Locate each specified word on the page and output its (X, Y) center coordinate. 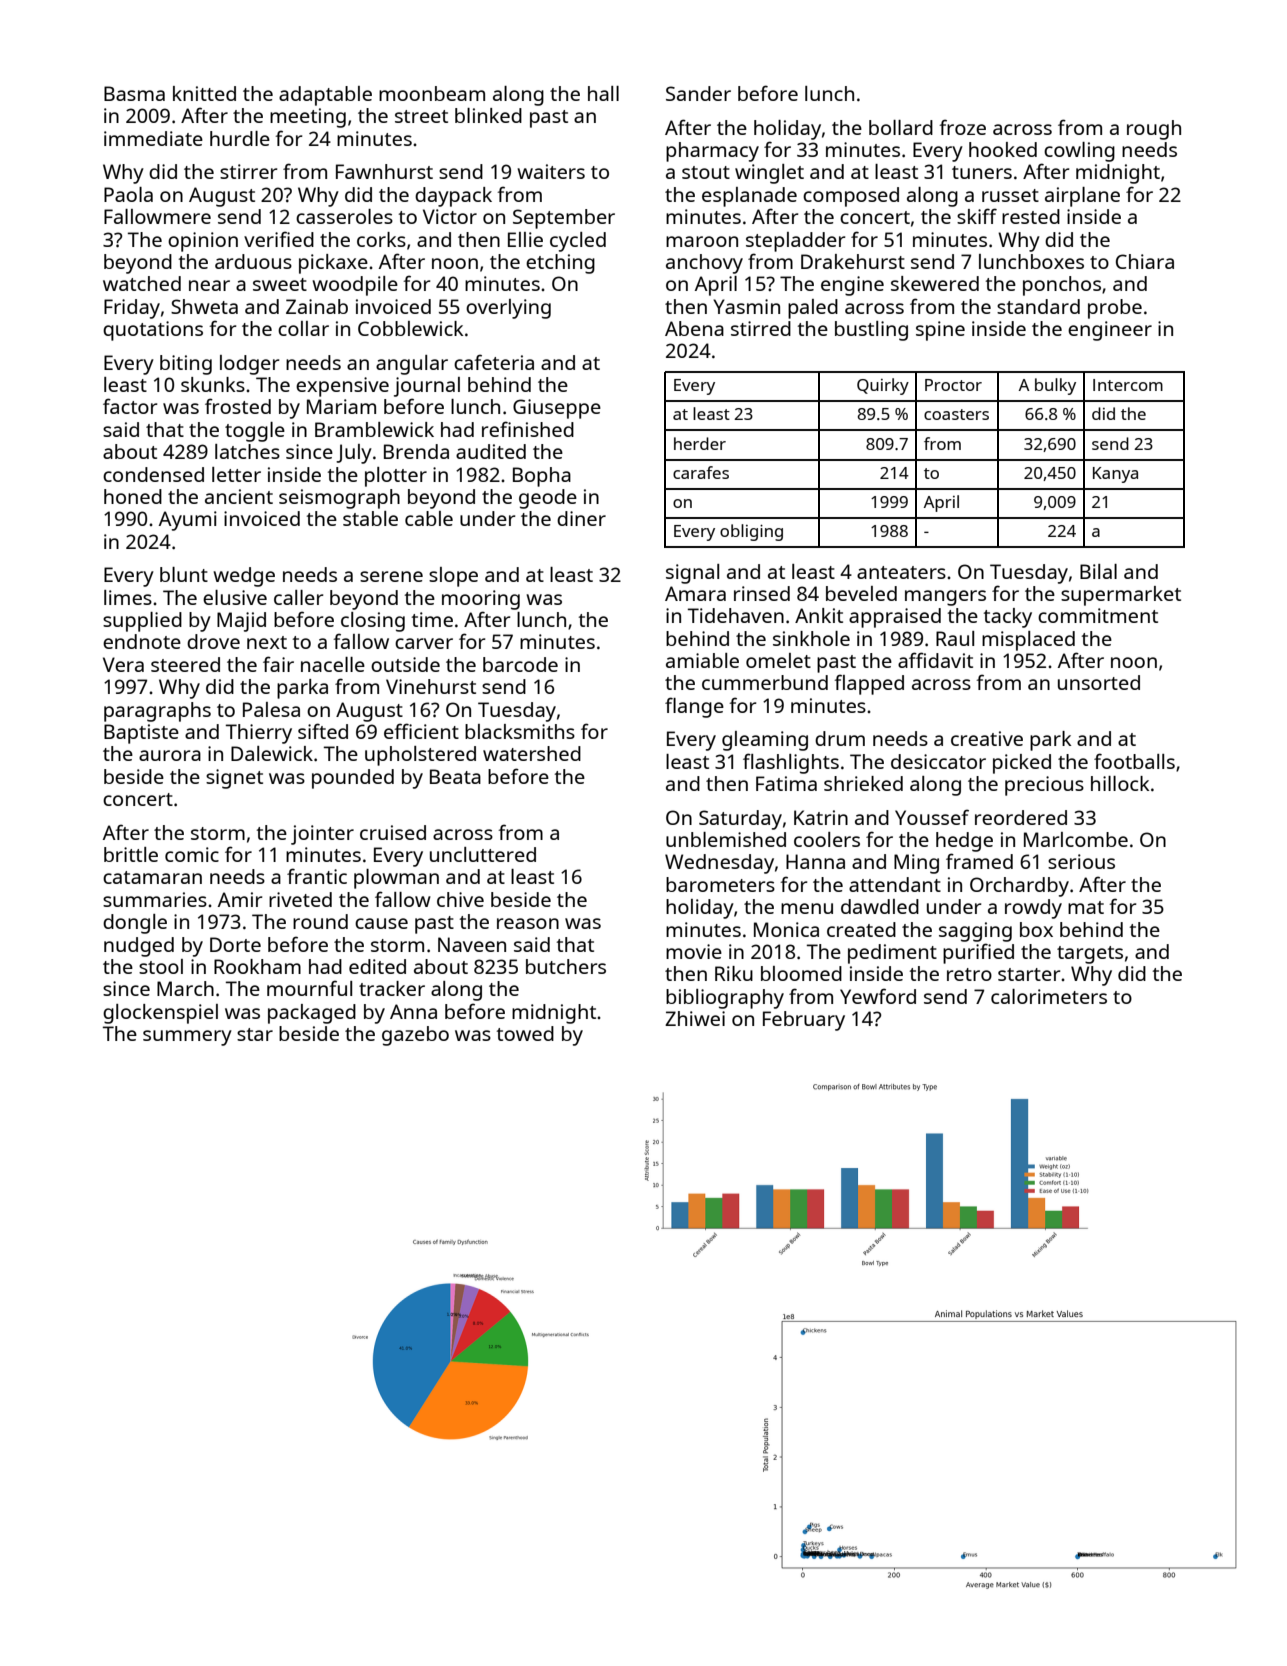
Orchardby (1019, 887)
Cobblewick (410, 328)
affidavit (935, 660)
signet (234, 779)
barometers (720, 884)
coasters (956, 414)
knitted (204, 93)
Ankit (819, 615)
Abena (694, 328)
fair (278, 664)
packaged (312, 1014)
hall (603, 93)
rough (1154, 130)
